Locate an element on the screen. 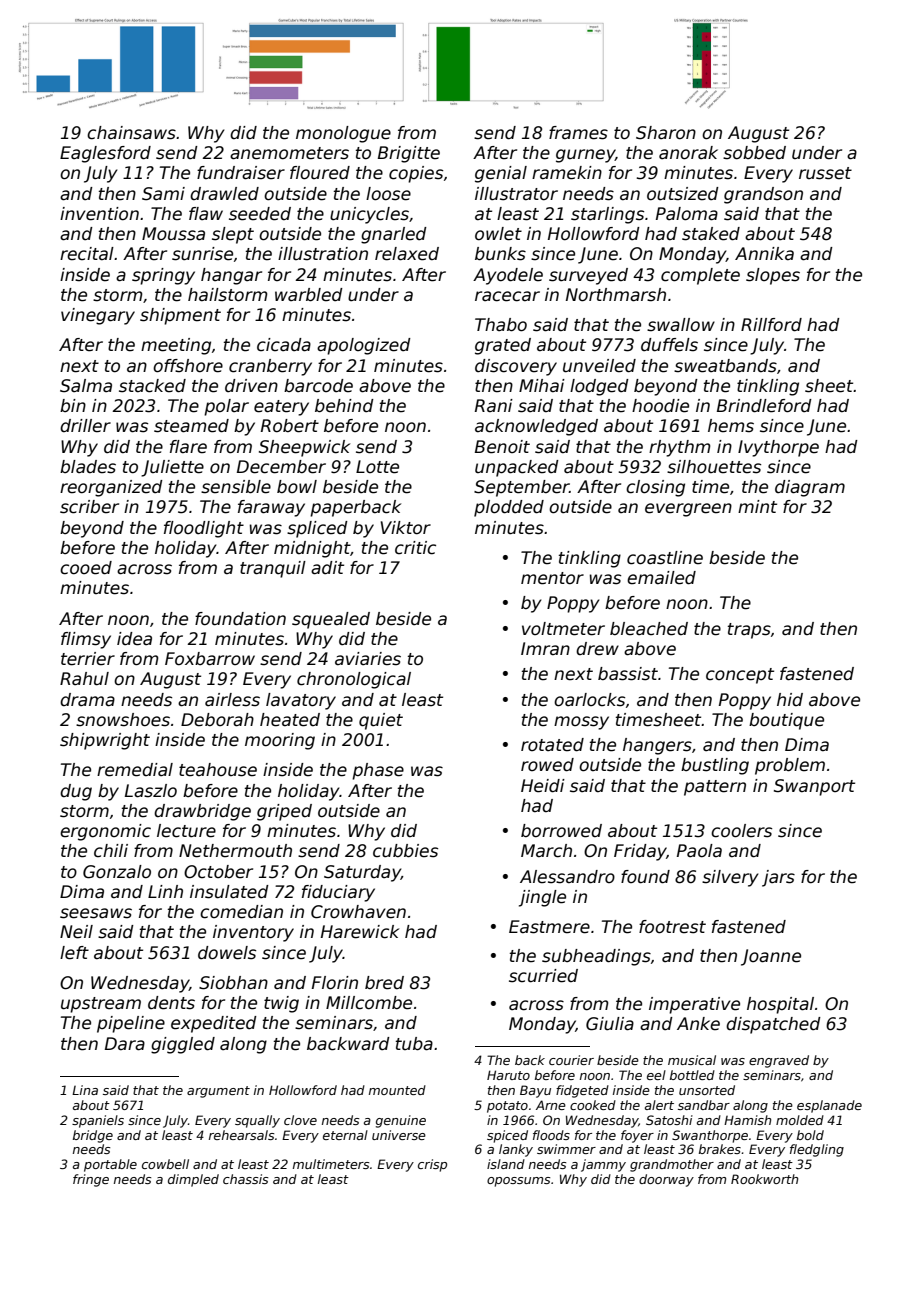 This screenshot has height=1314, width=924. ergonomic is located at coordinates (105, 832).
